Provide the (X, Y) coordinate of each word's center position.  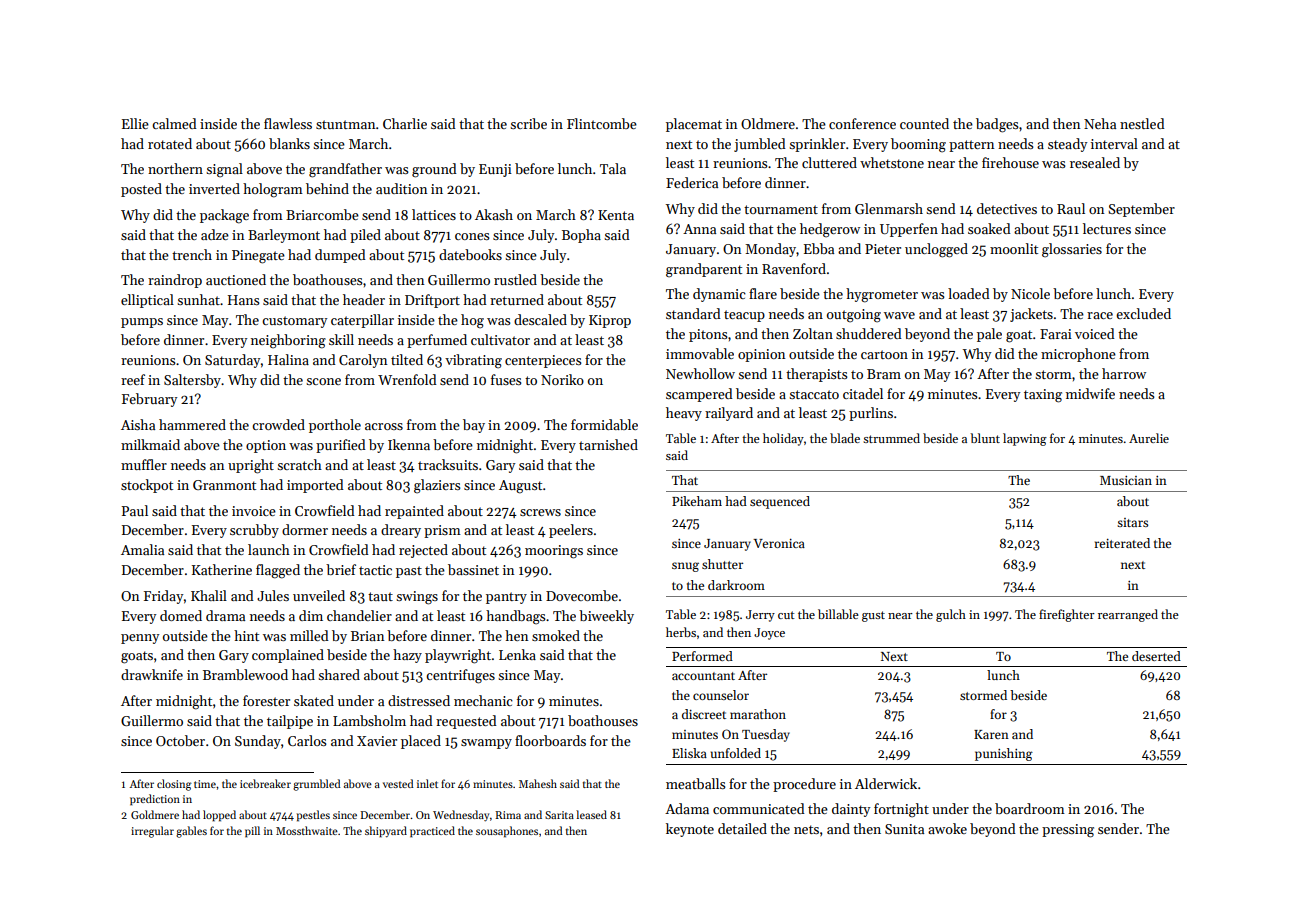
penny (140, 639)
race (1100, 315)
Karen (991, 734)
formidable (604, 424)
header (364, 299)
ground (434, 170)
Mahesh (538, 783)
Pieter (883, 249)
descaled (540, 319)
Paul (135, 510)
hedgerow (830, 230)
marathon (758, 714)
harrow (1124, 373)
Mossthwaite (307, 830)
